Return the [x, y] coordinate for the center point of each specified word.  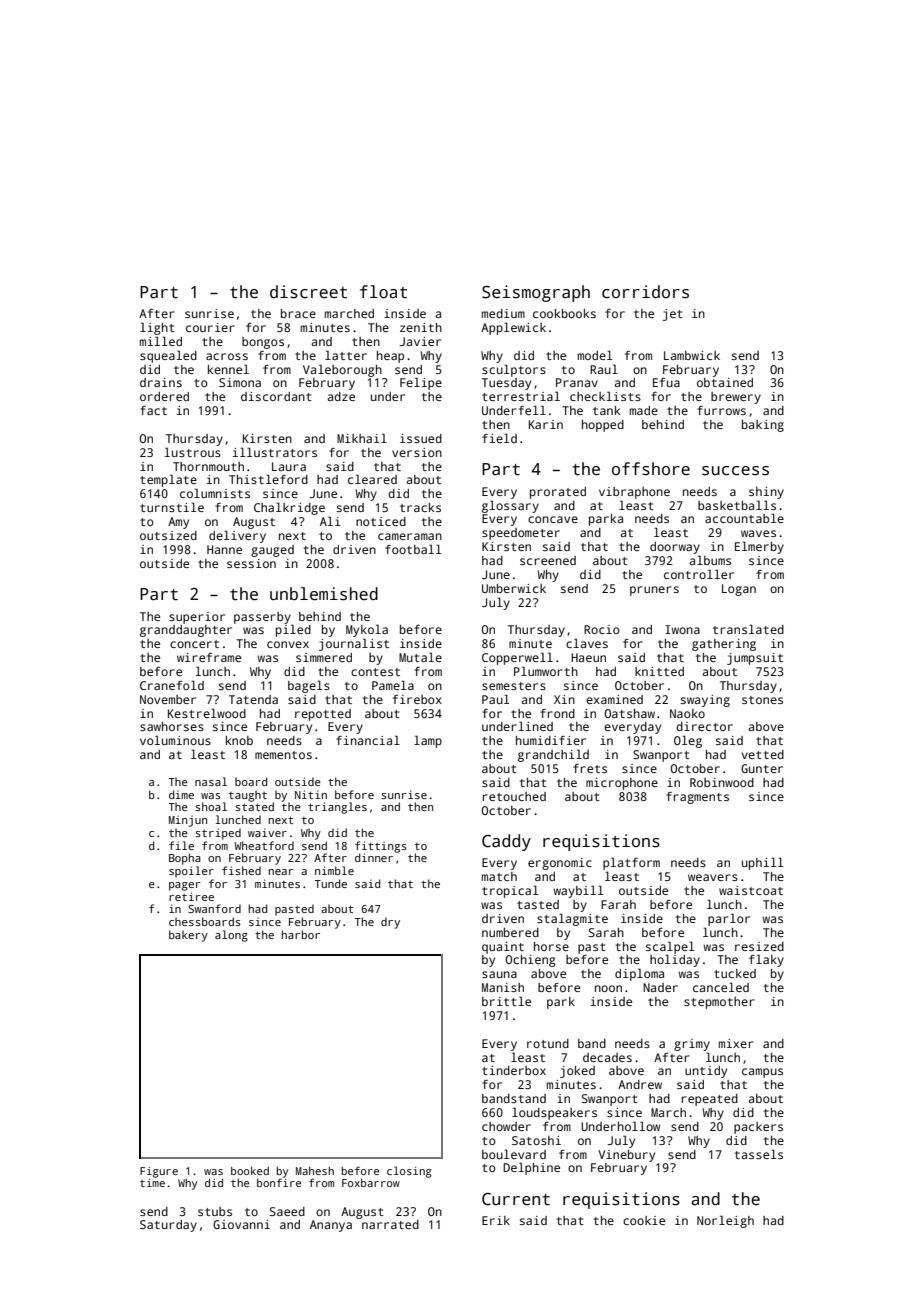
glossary [510, 506]
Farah [618, 904]
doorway [675, 548]
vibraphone [634, 493]
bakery [188, 936]
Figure [159, 1172]
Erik [496, 1220]
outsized [168, 535]
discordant [276, 396]
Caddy [506, 842]
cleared [372, 479]
